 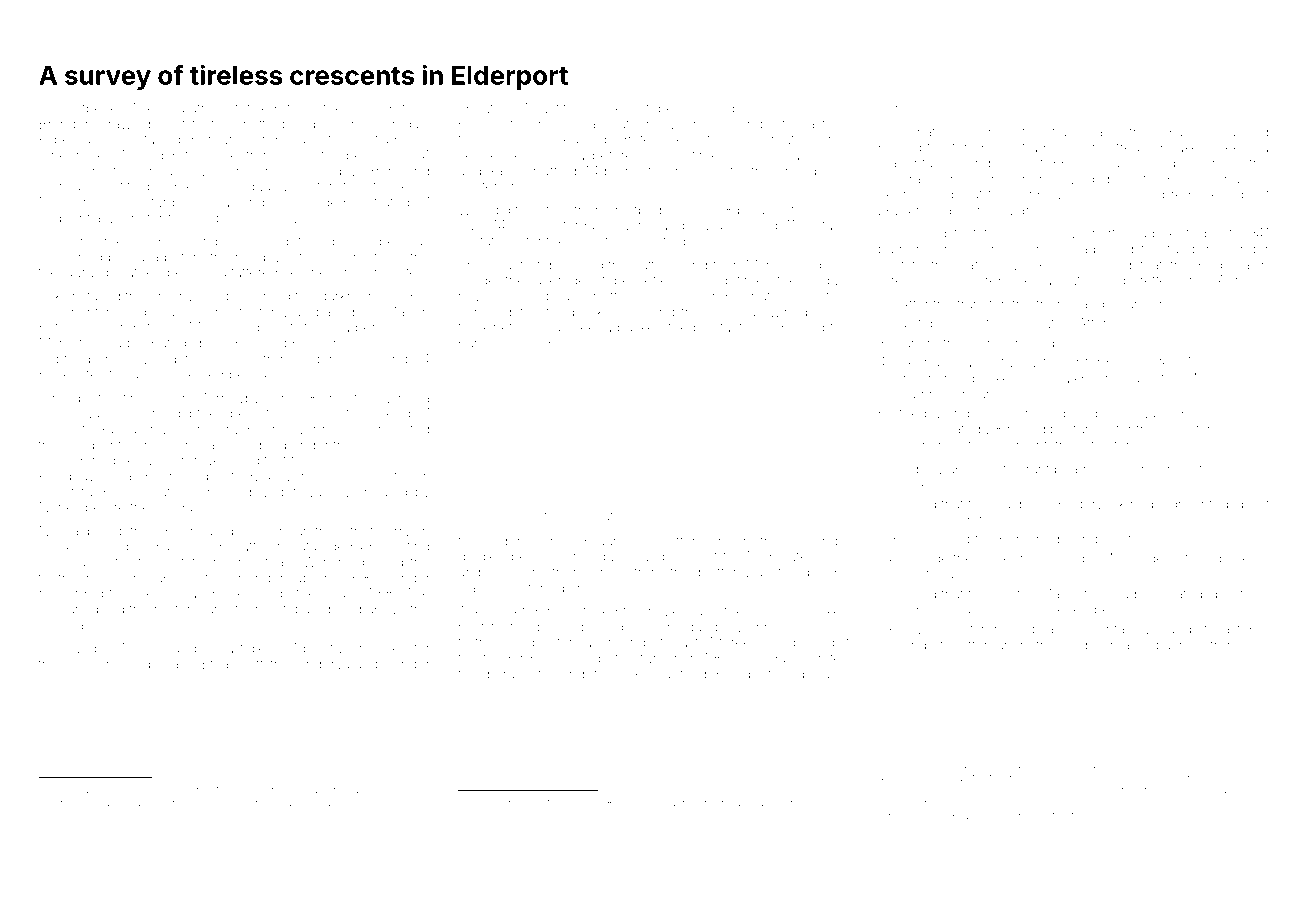 What do you see at coordinates (408, 398) in the page?
I see `Linnea` at bounding box center [408, 398].
